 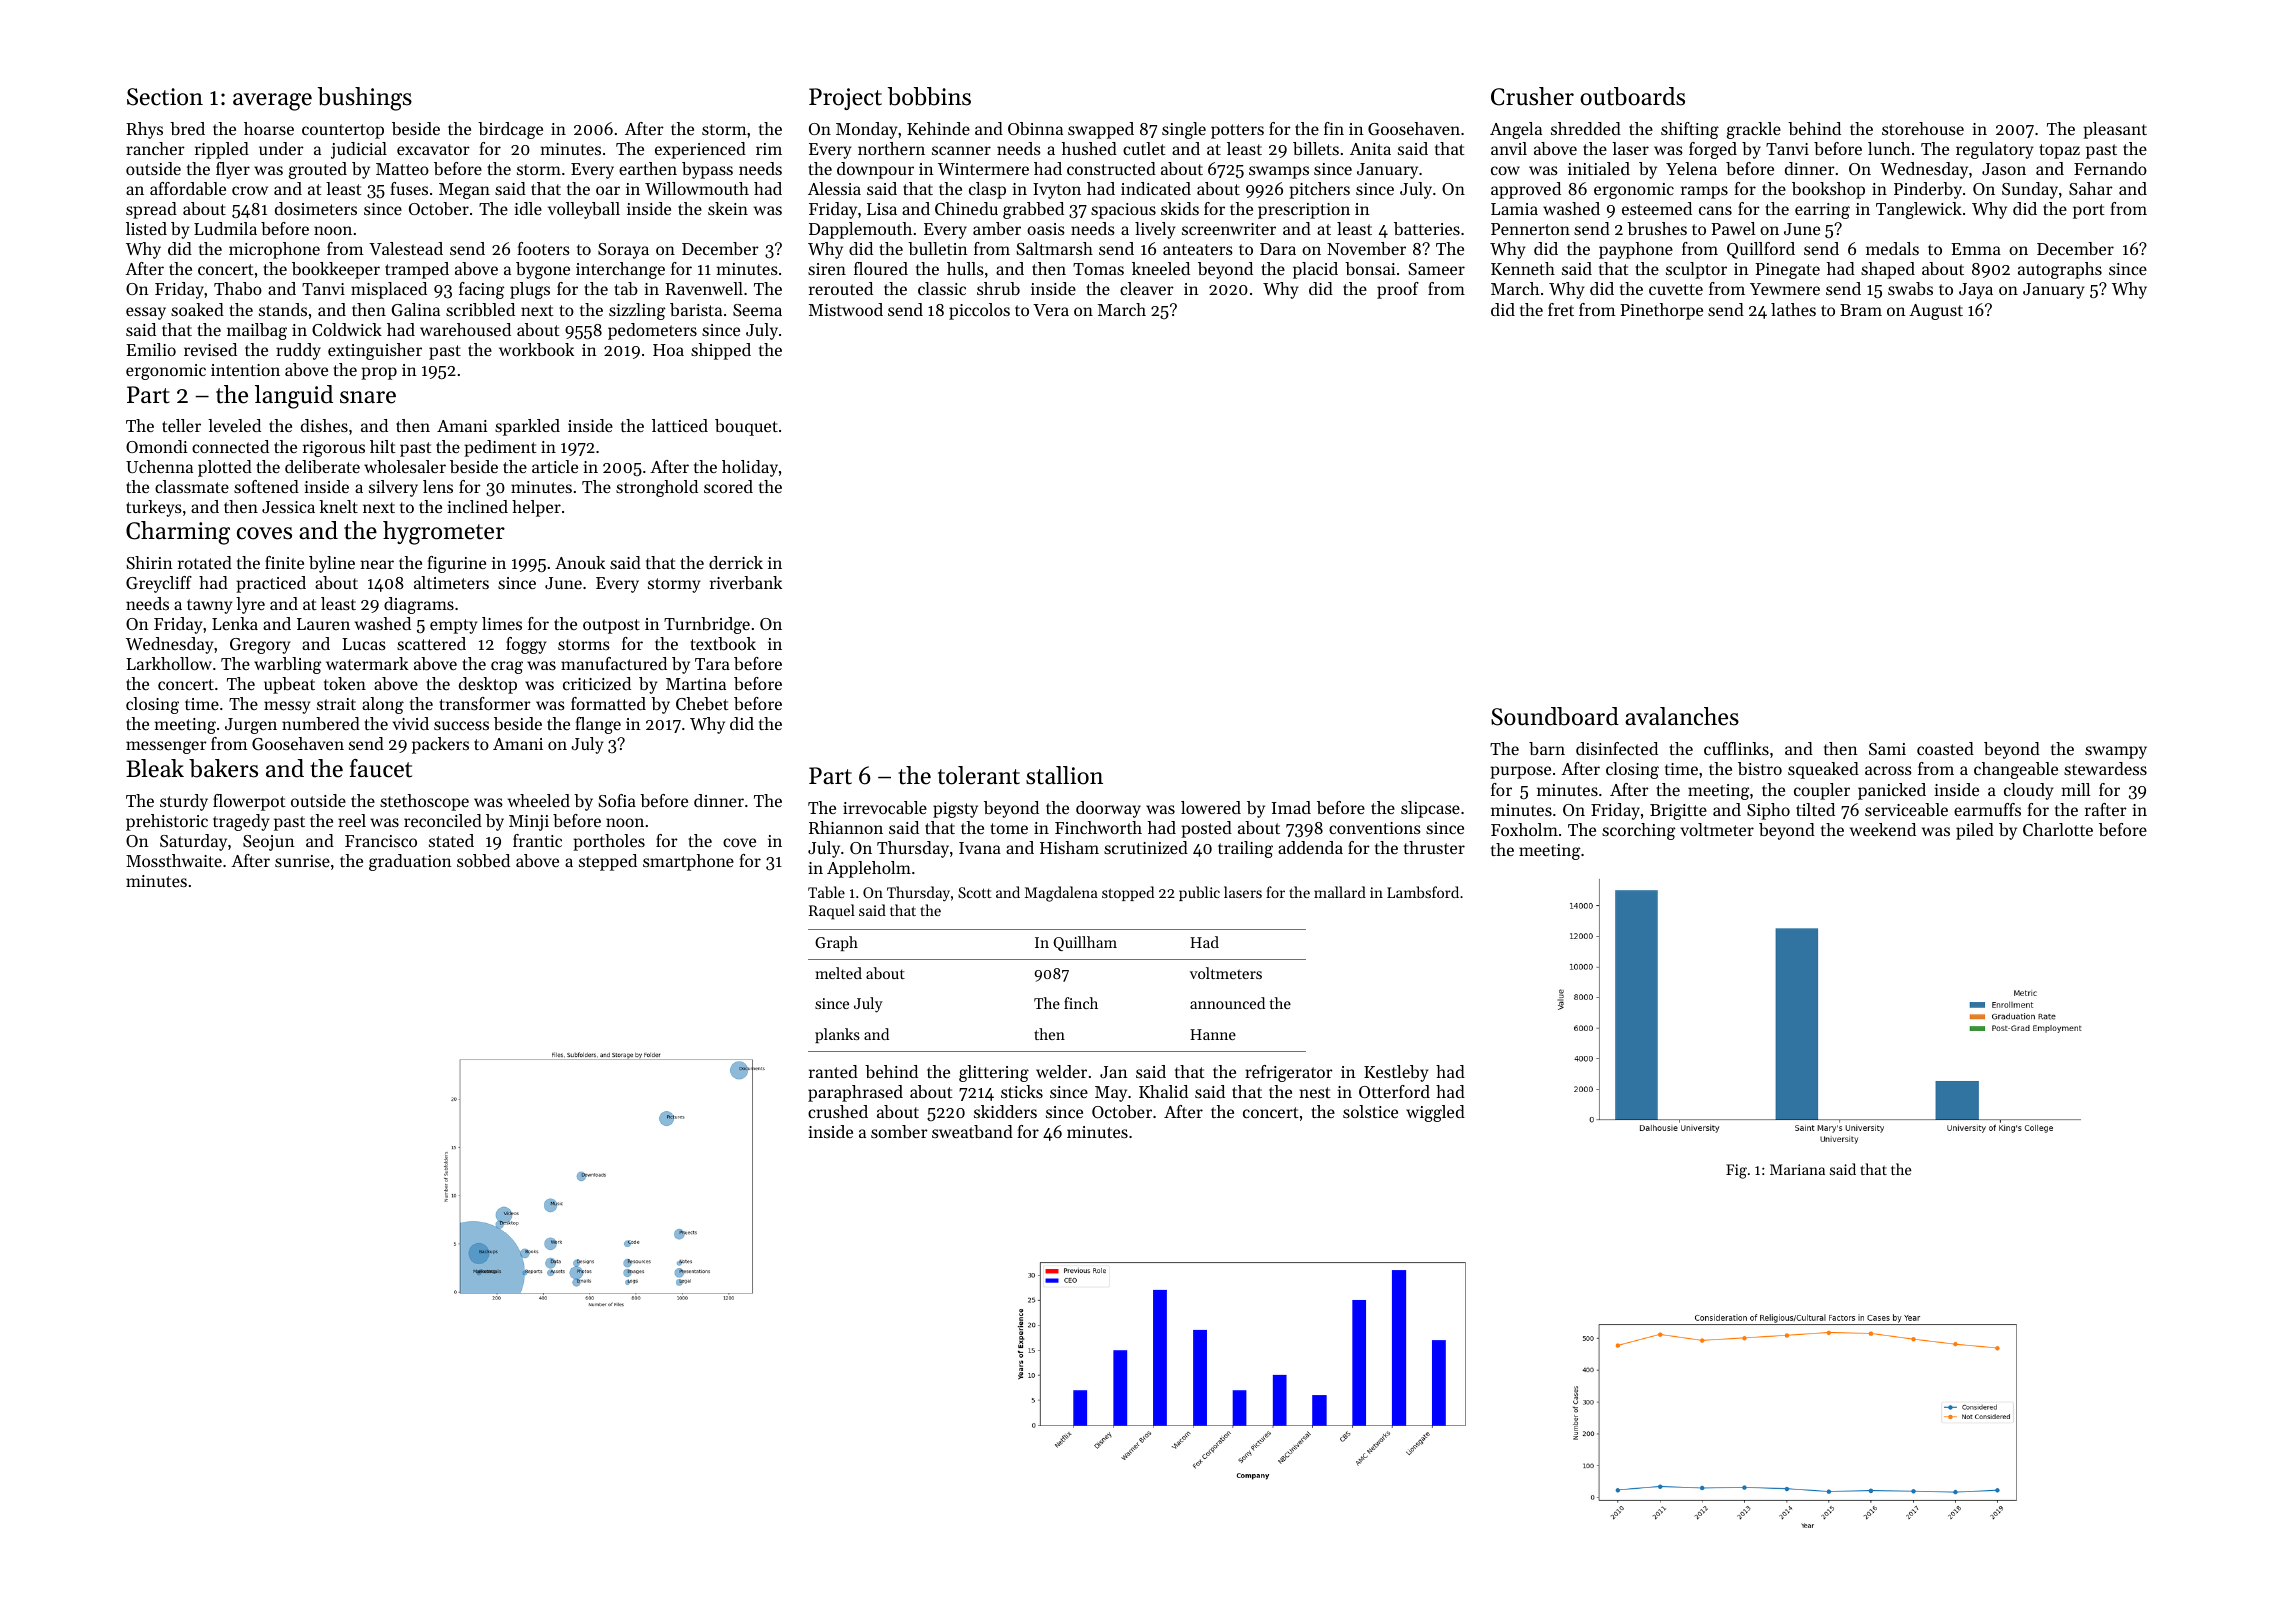 What do you see at coordinates (271, 584) in the document?
I see `practiced` at bounding box center [271, 584].
